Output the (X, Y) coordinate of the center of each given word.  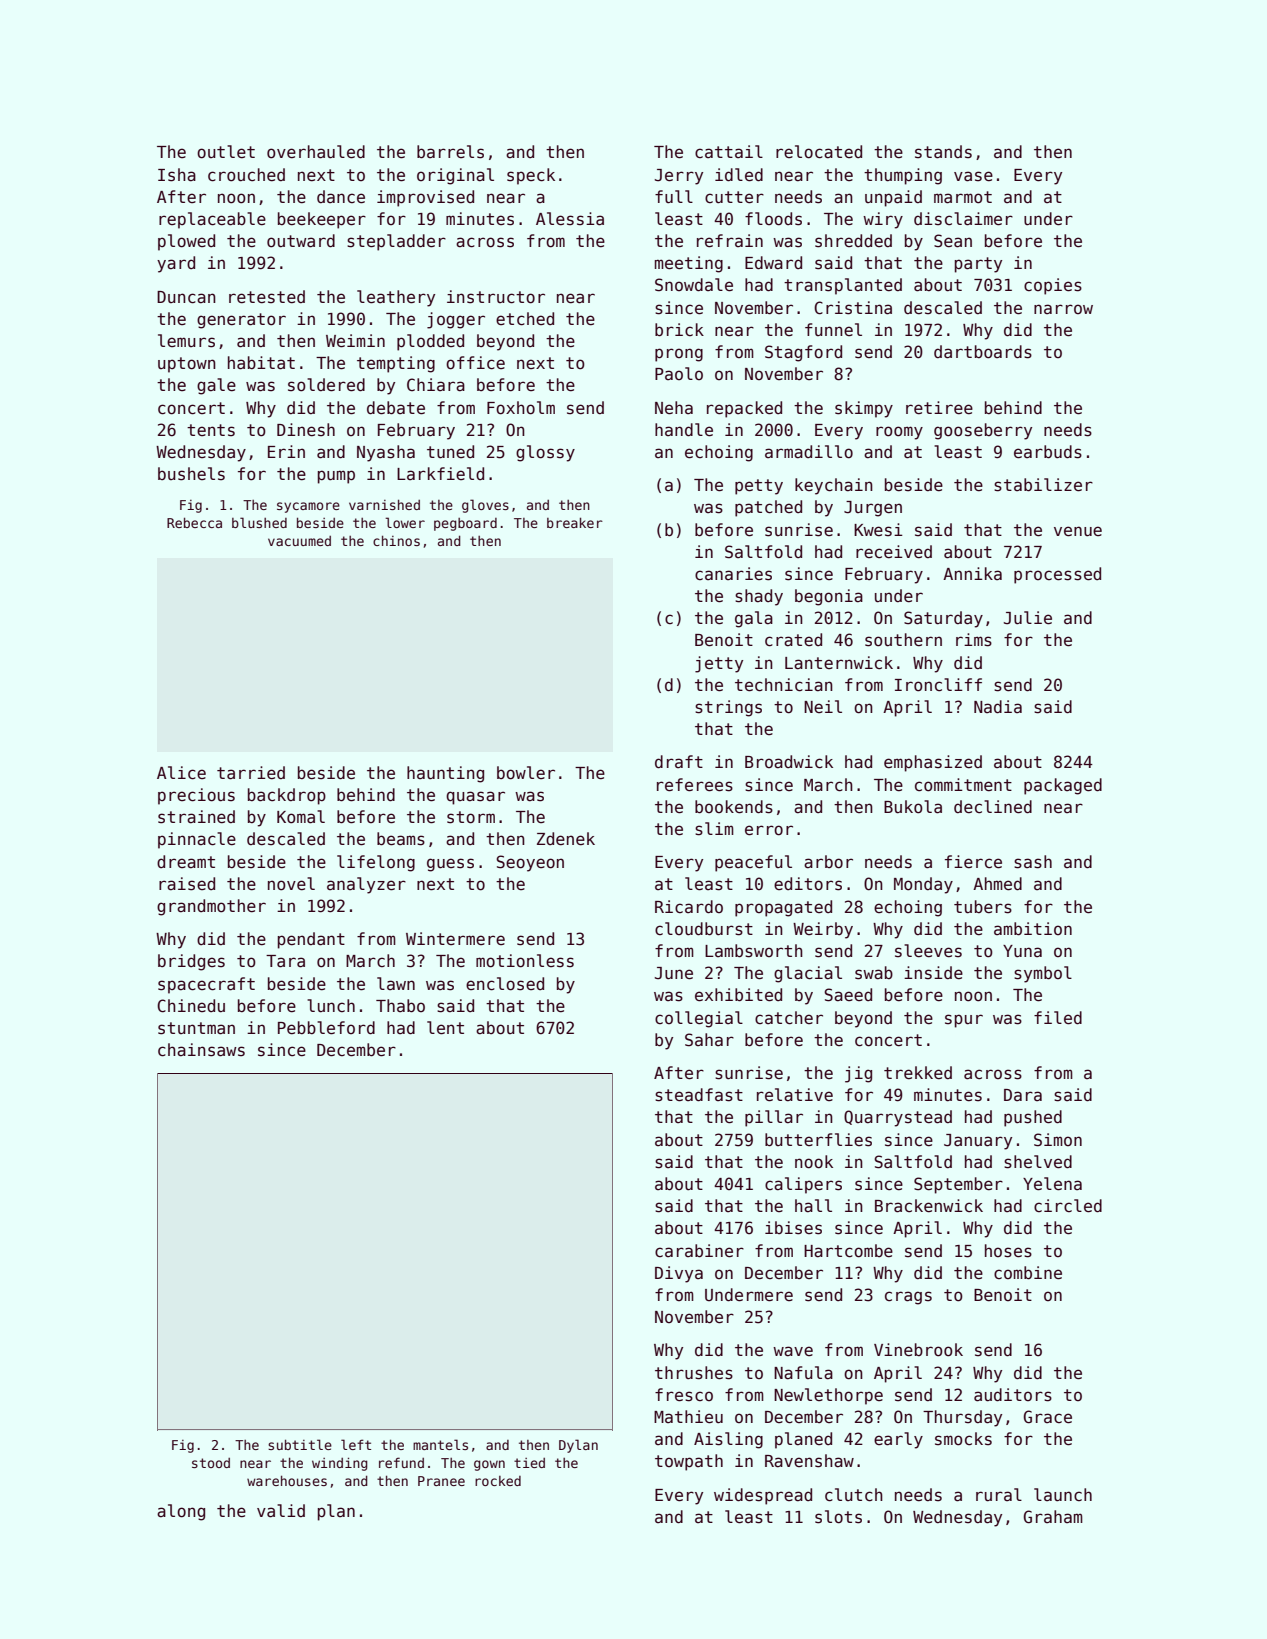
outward (301, 241)
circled (1068, 1206)
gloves (485, 506)
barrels (450, 152)
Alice (181, 773)
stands (943, 152)
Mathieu (688, 1417)
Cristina (853, 308)
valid (281, 1511)
